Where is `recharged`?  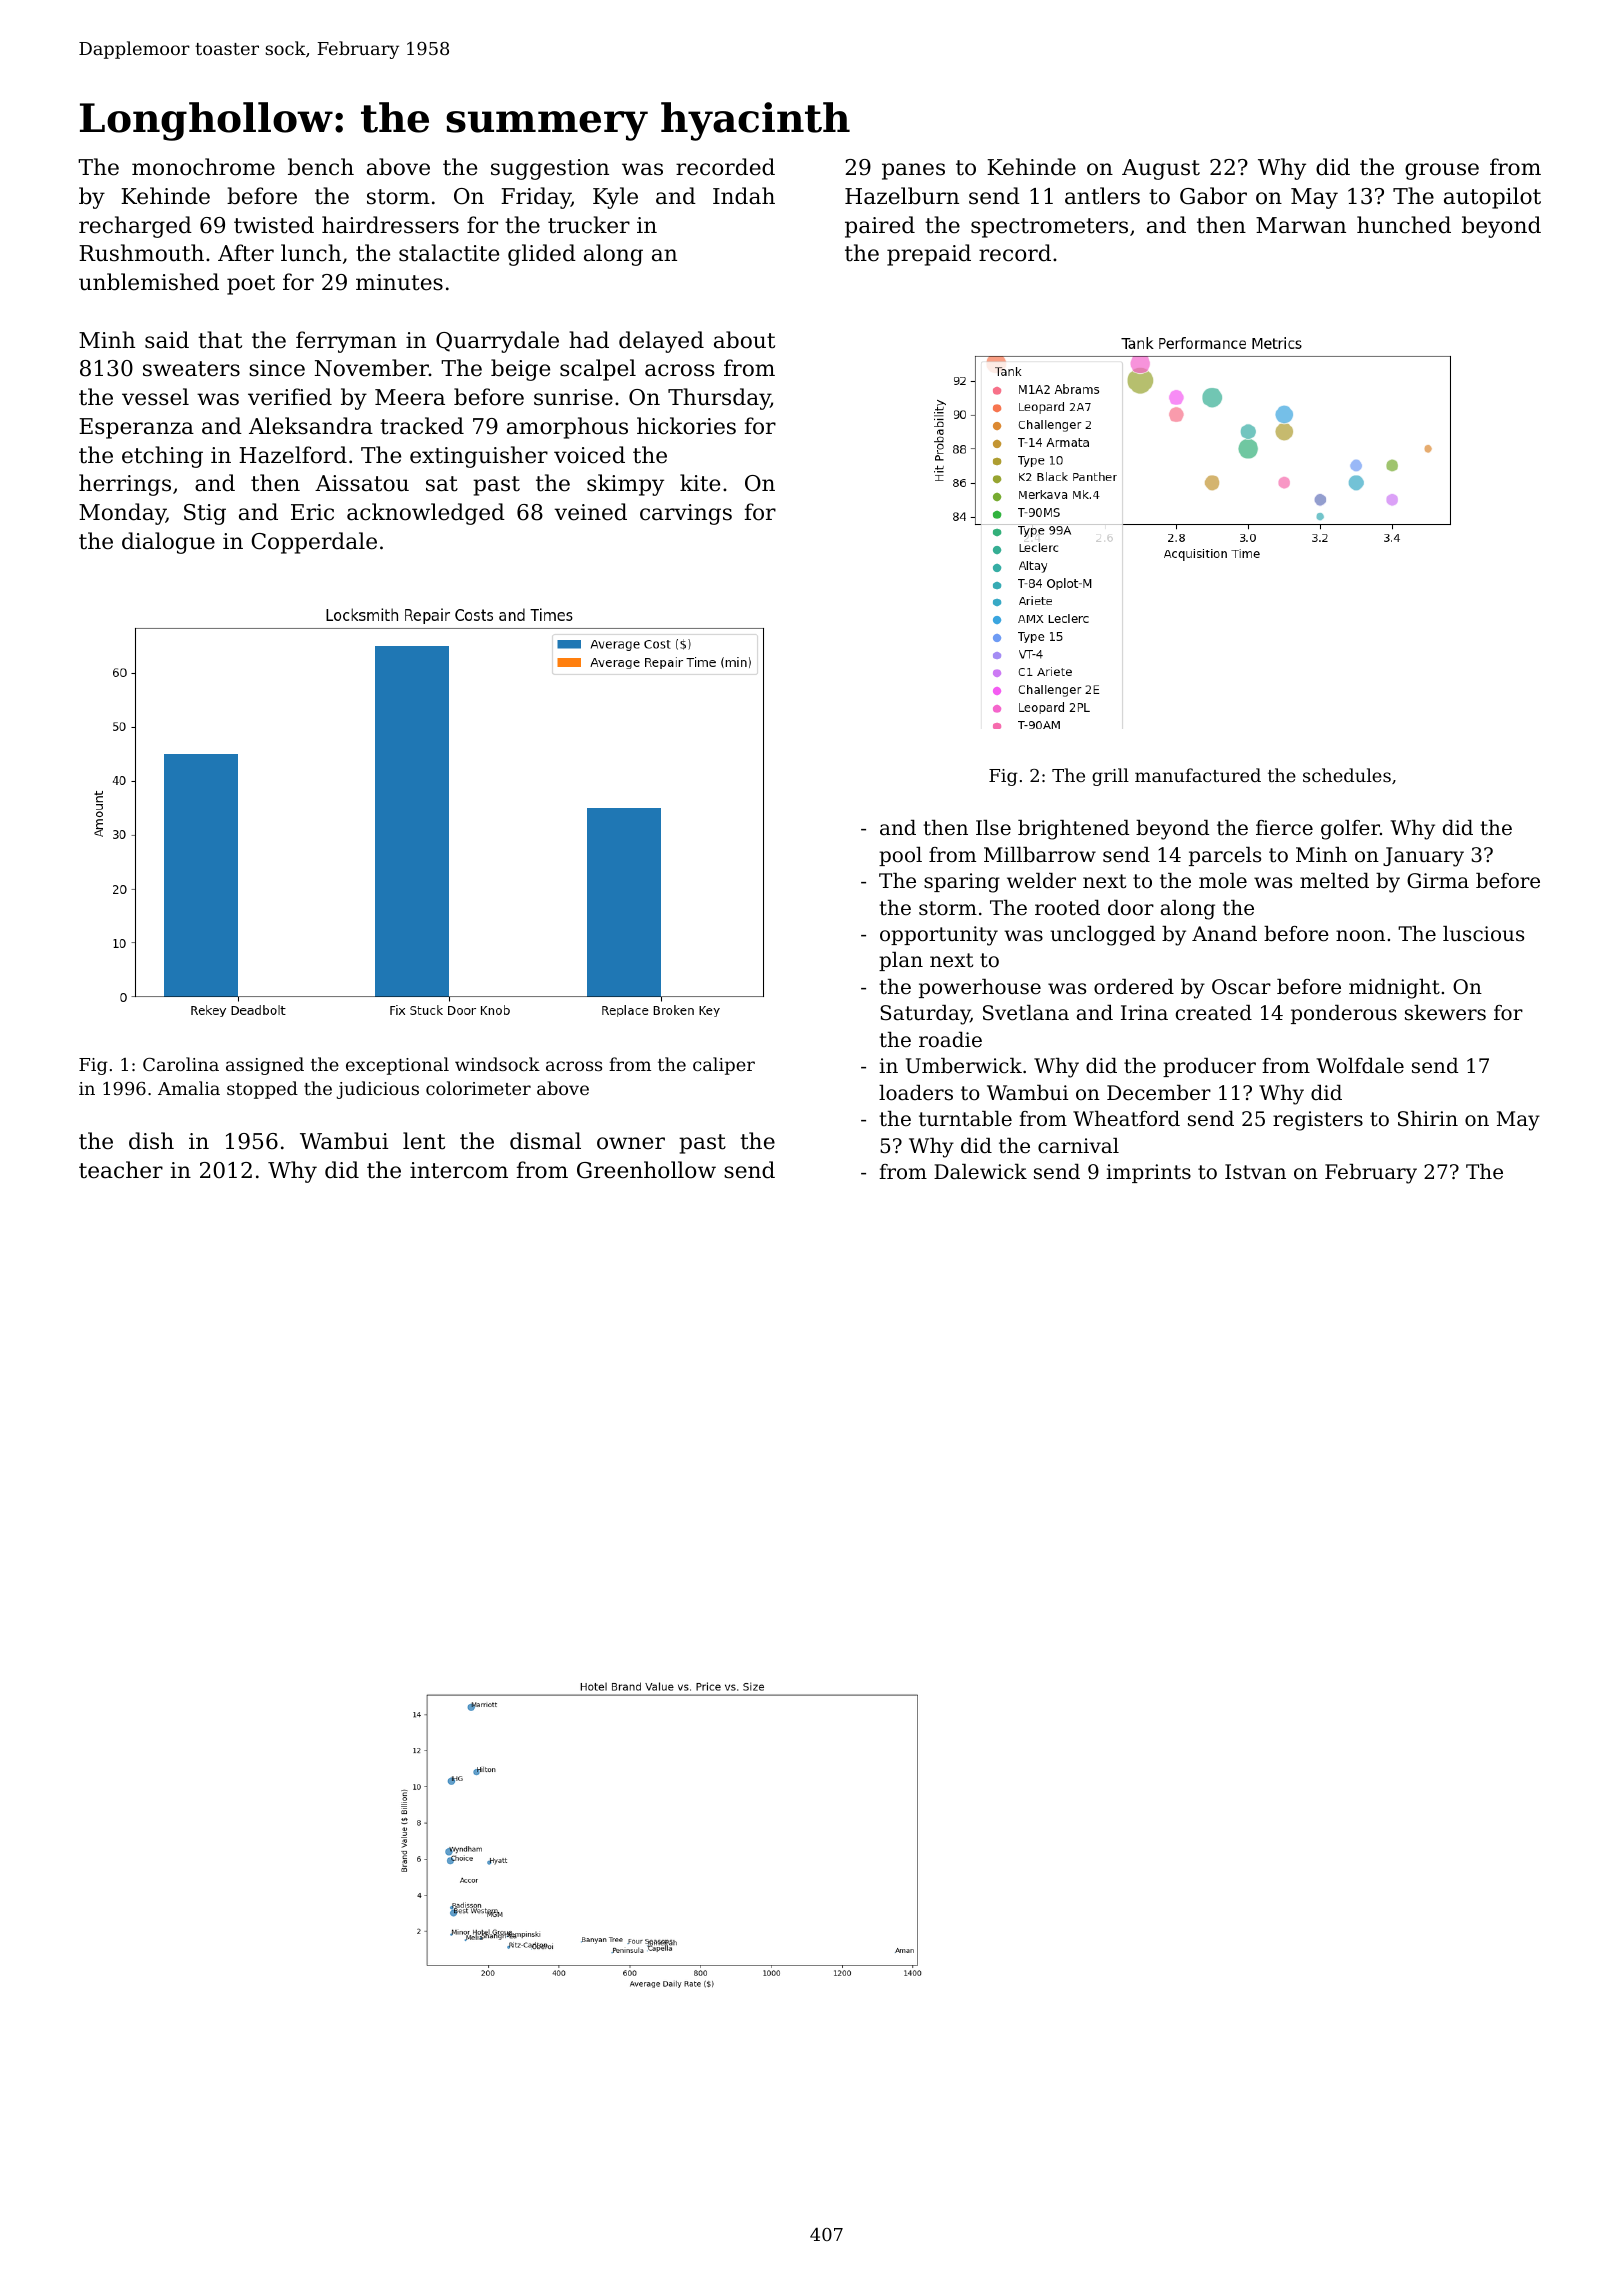 recharged is located at coordinates (135, 227).
